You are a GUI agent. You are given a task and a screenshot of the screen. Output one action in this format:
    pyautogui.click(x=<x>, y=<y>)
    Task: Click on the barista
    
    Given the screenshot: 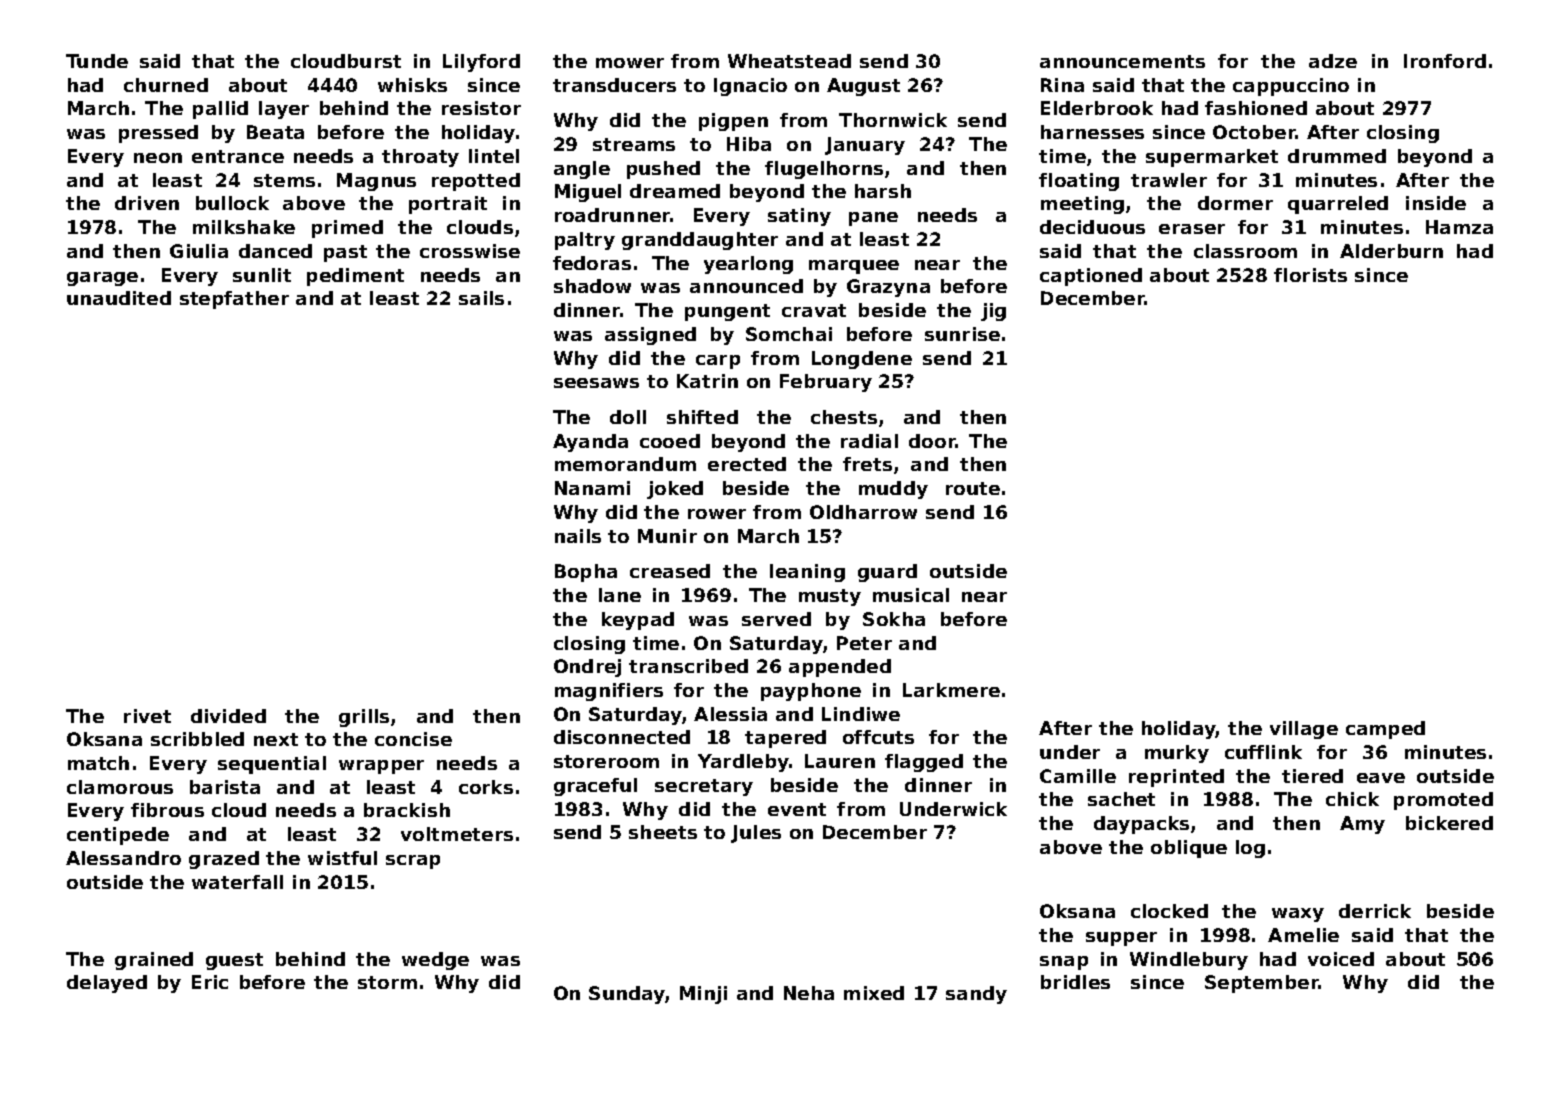 What is the action you would take?
    pyautogui.click(x=225, y=787)
